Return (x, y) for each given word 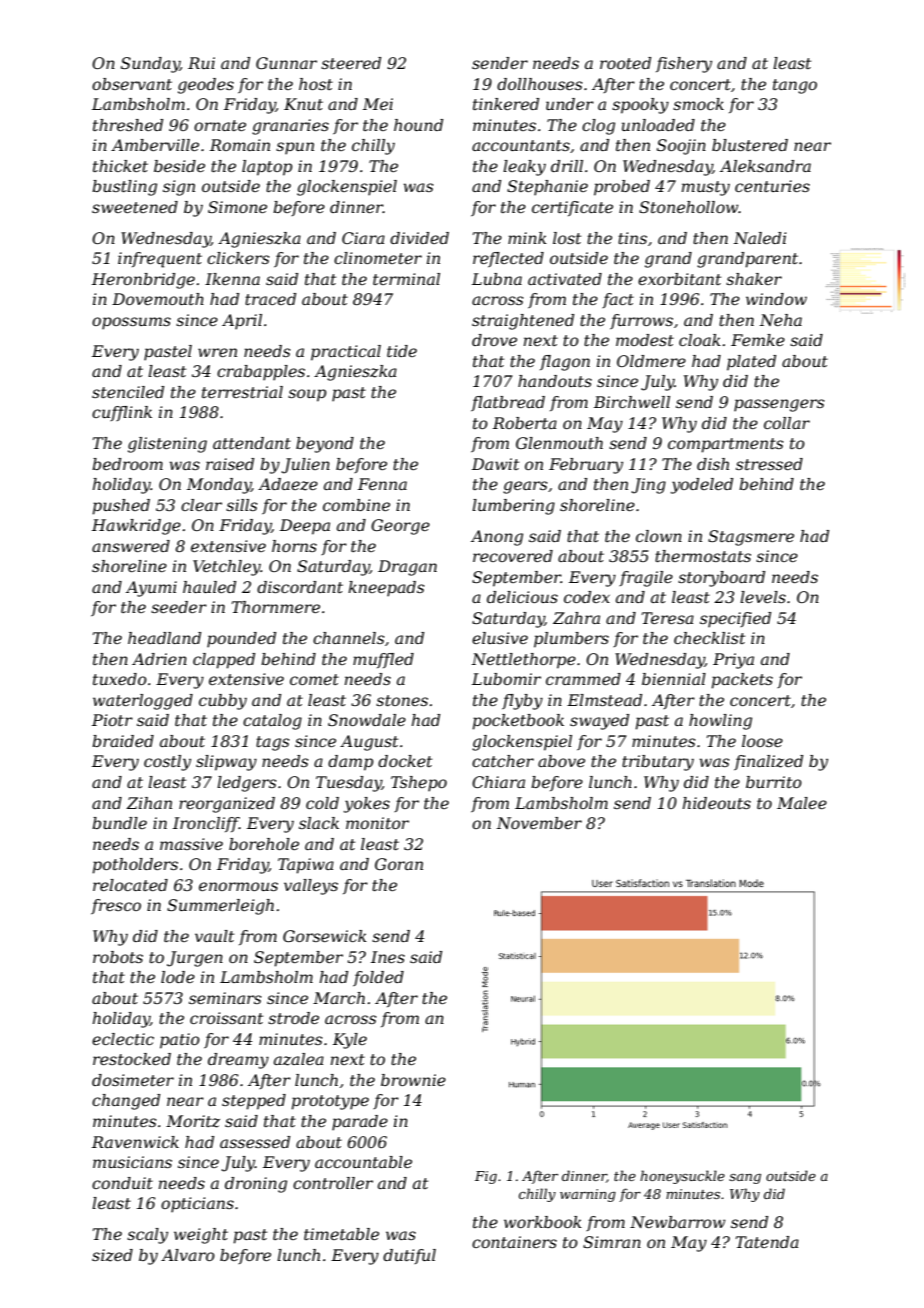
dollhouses (540, 84)
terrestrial (242, 392)
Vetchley (227, 568)
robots (118, 957)
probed (622, 188)
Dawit (495, 464)
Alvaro (188, 1255)
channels (349, 638)
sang (745, 1179)
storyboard (721, 579)
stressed (769, 464)
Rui (201, 63)
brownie (413, 1080)
